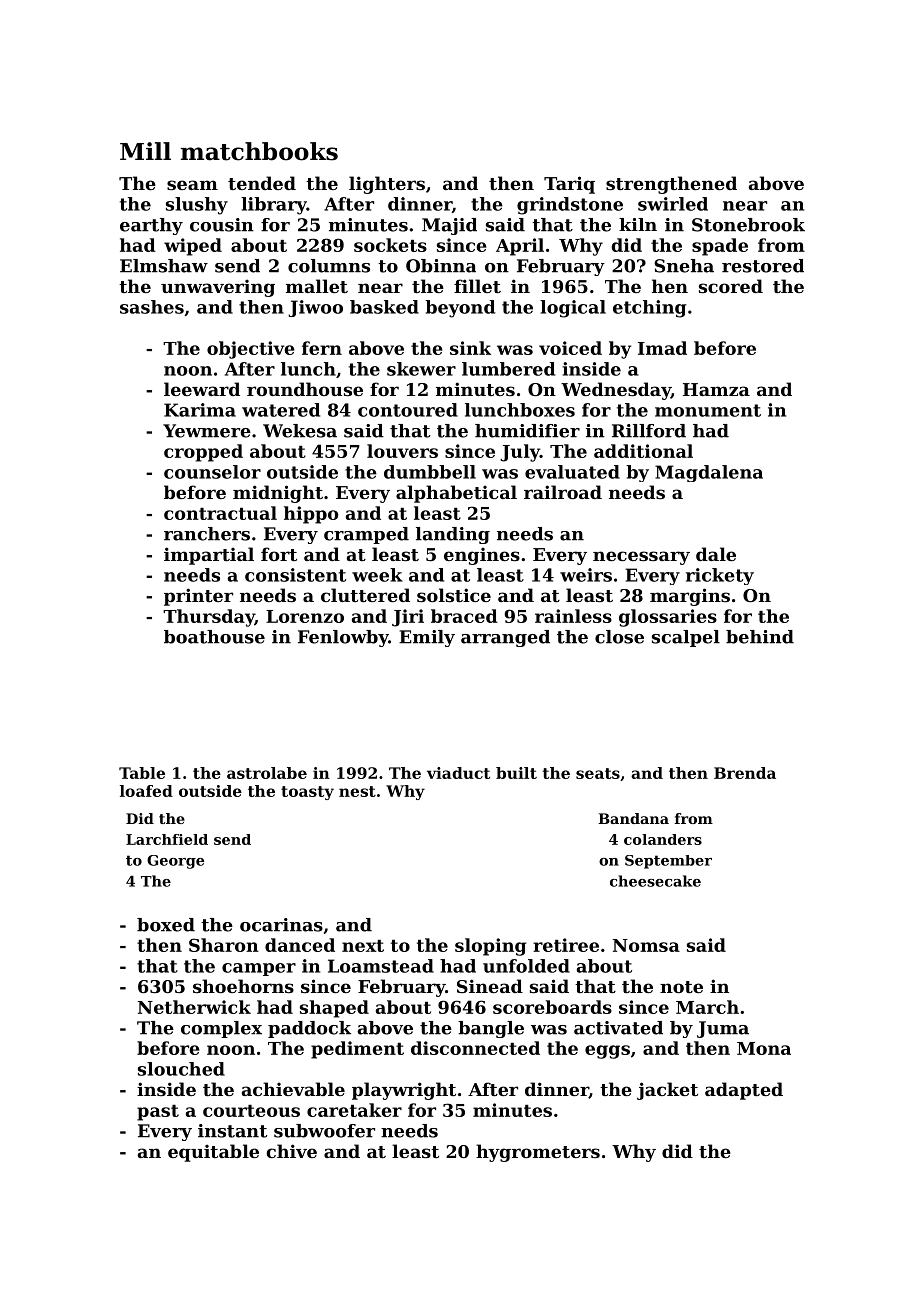  Describe the element at coordinates (181, 1069) in the screenshot. I see `slouched` at that location.
